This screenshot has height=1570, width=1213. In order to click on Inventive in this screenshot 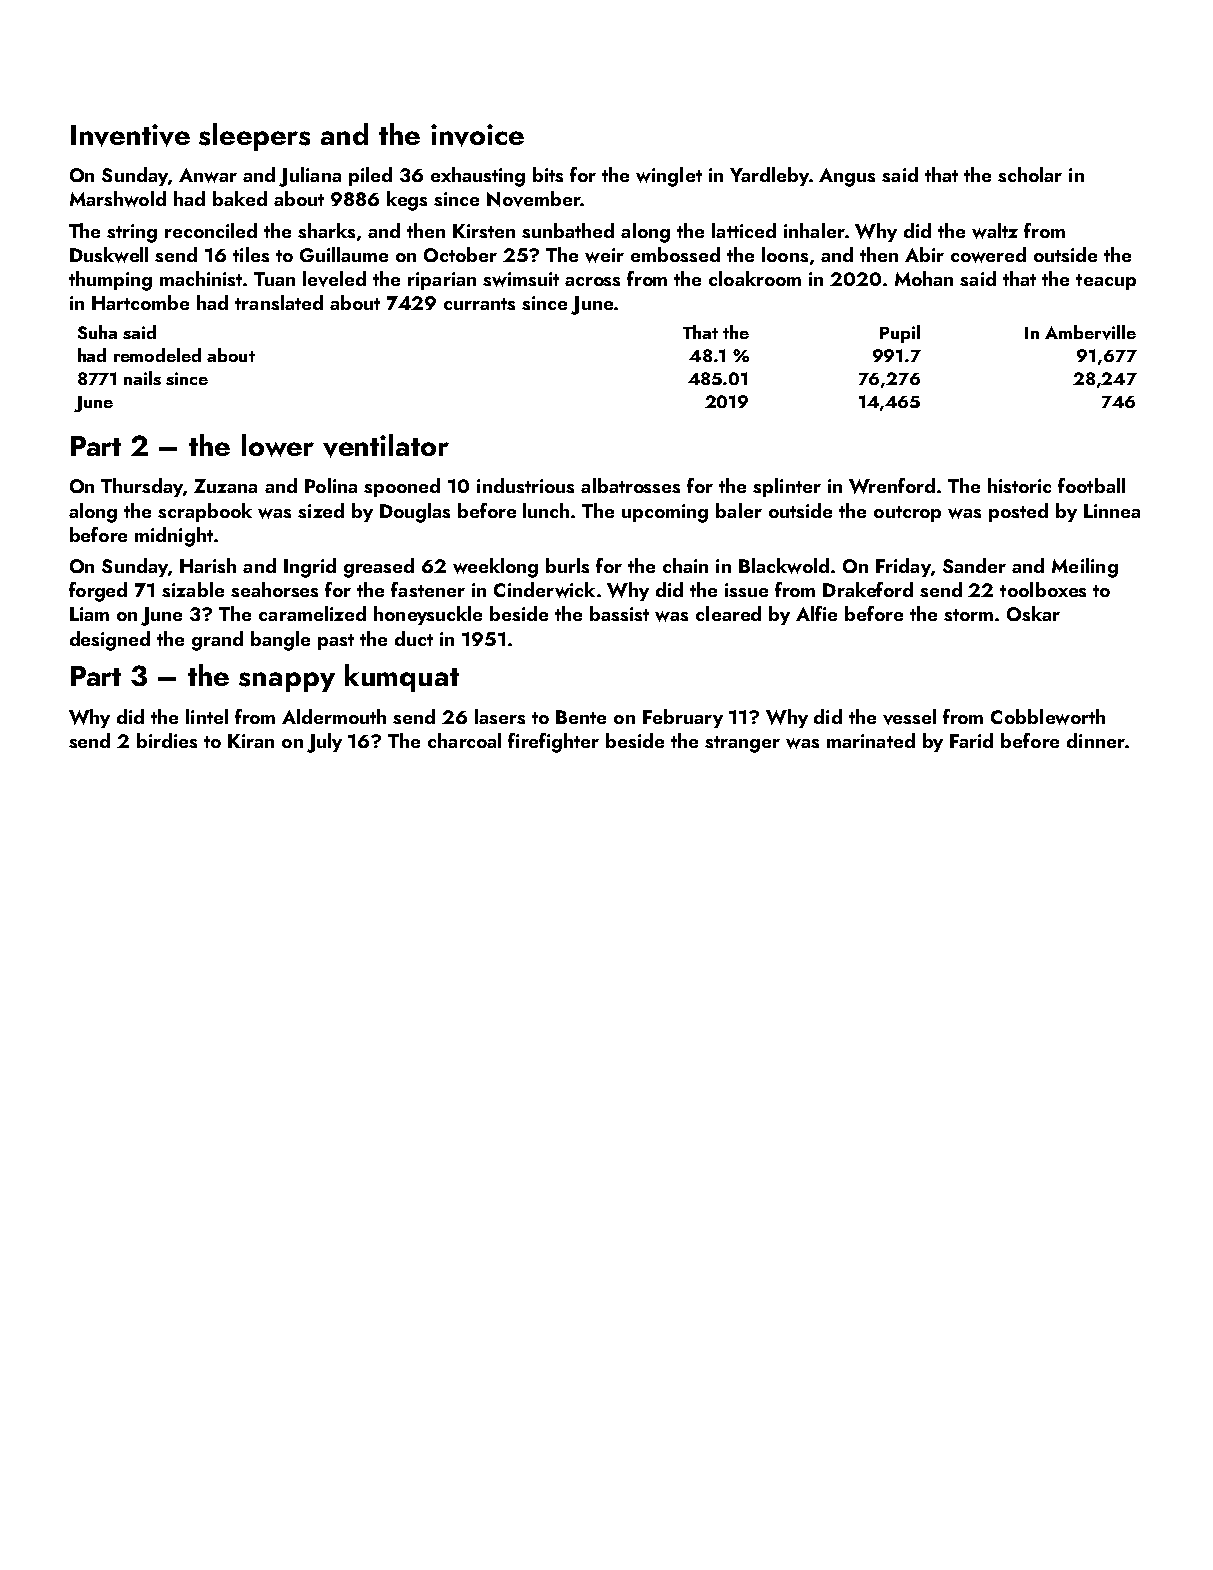, I will do `click(130, 135)`.
